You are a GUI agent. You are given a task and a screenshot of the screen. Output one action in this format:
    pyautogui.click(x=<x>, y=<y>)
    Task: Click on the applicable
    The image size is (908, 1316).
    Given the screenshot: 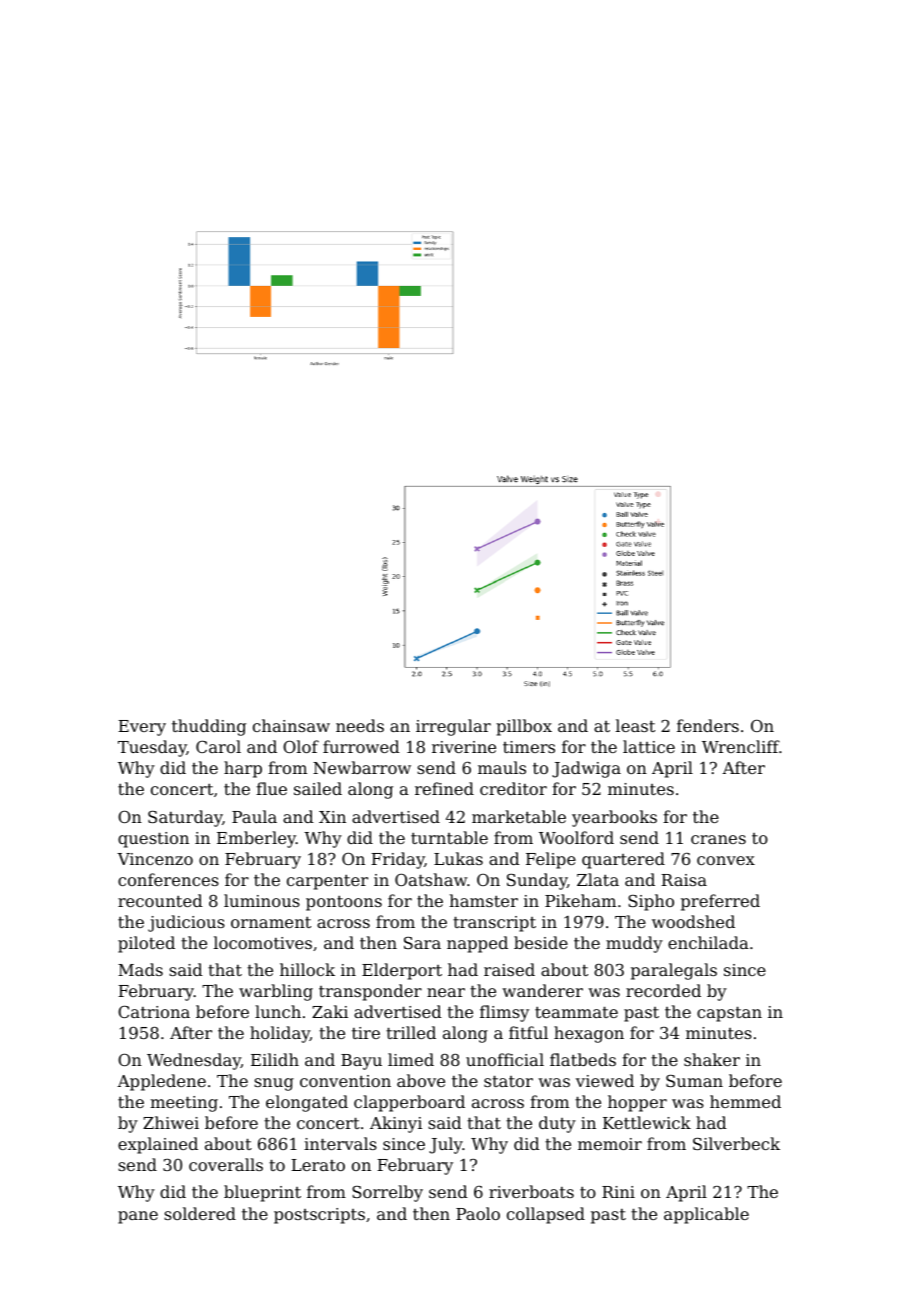 What is the action you would take?
    pyautogui.click(x=706, y=1215)
